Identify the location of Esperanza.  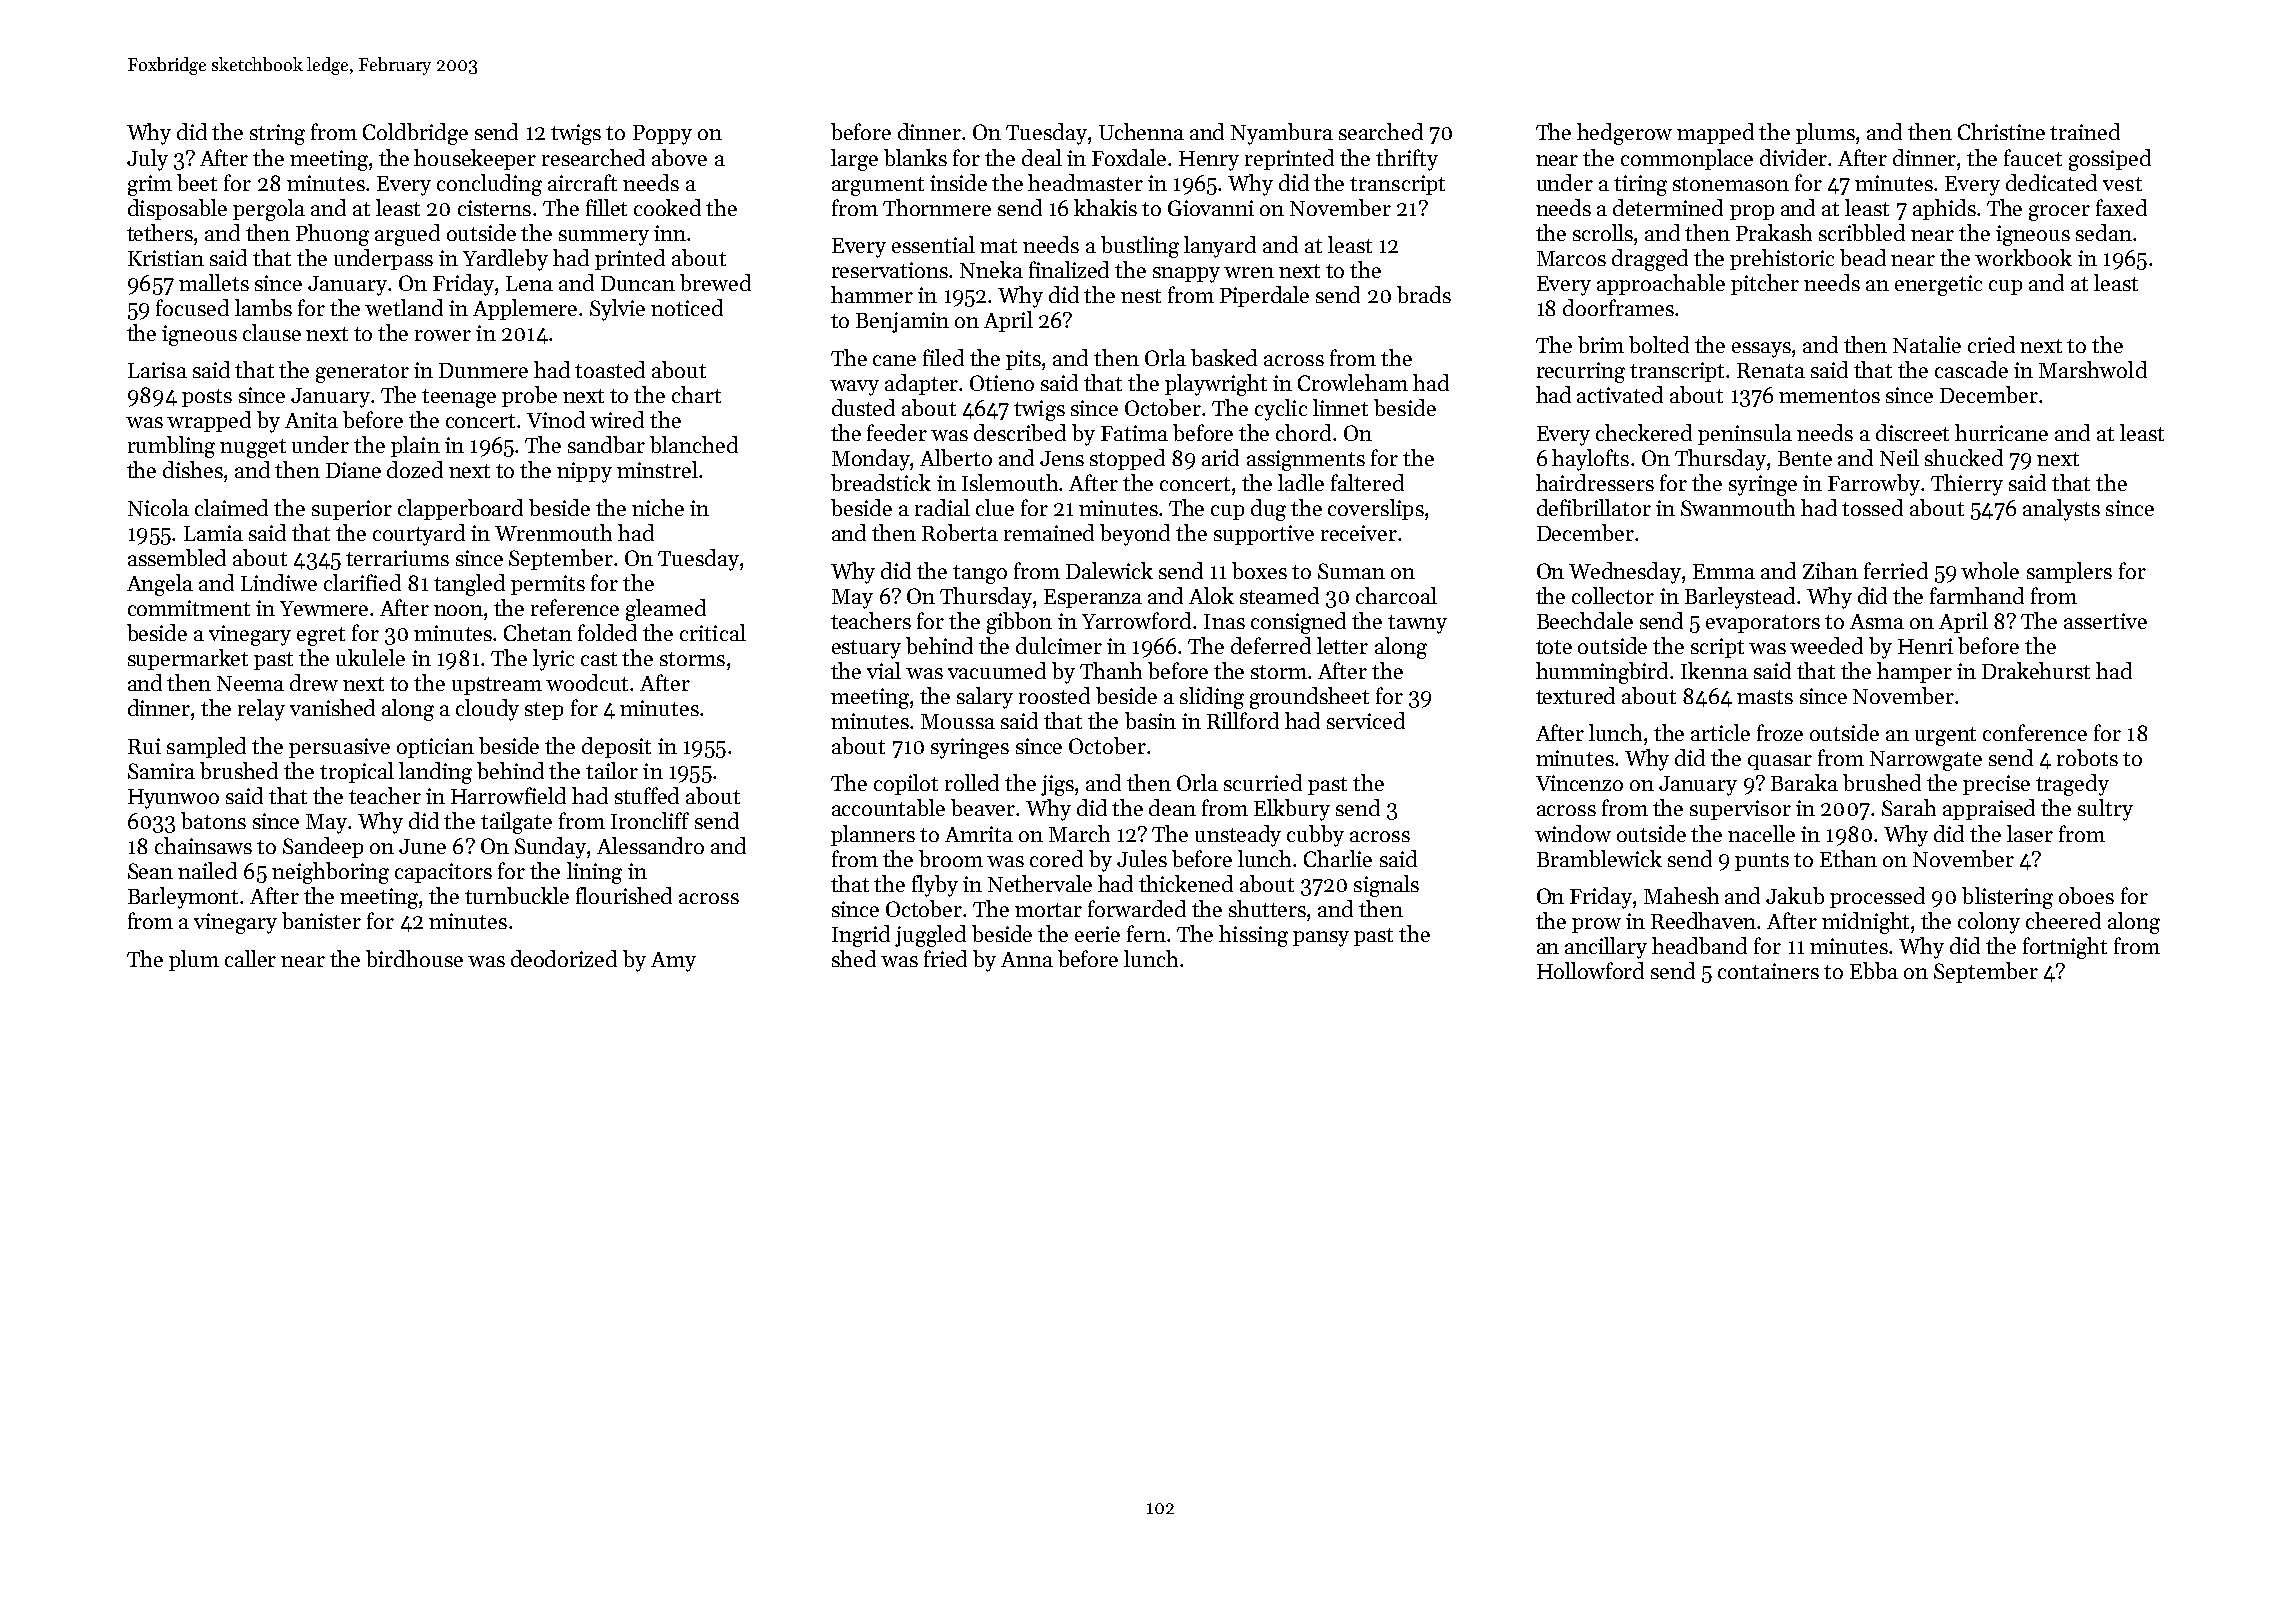
(1093, 598).
